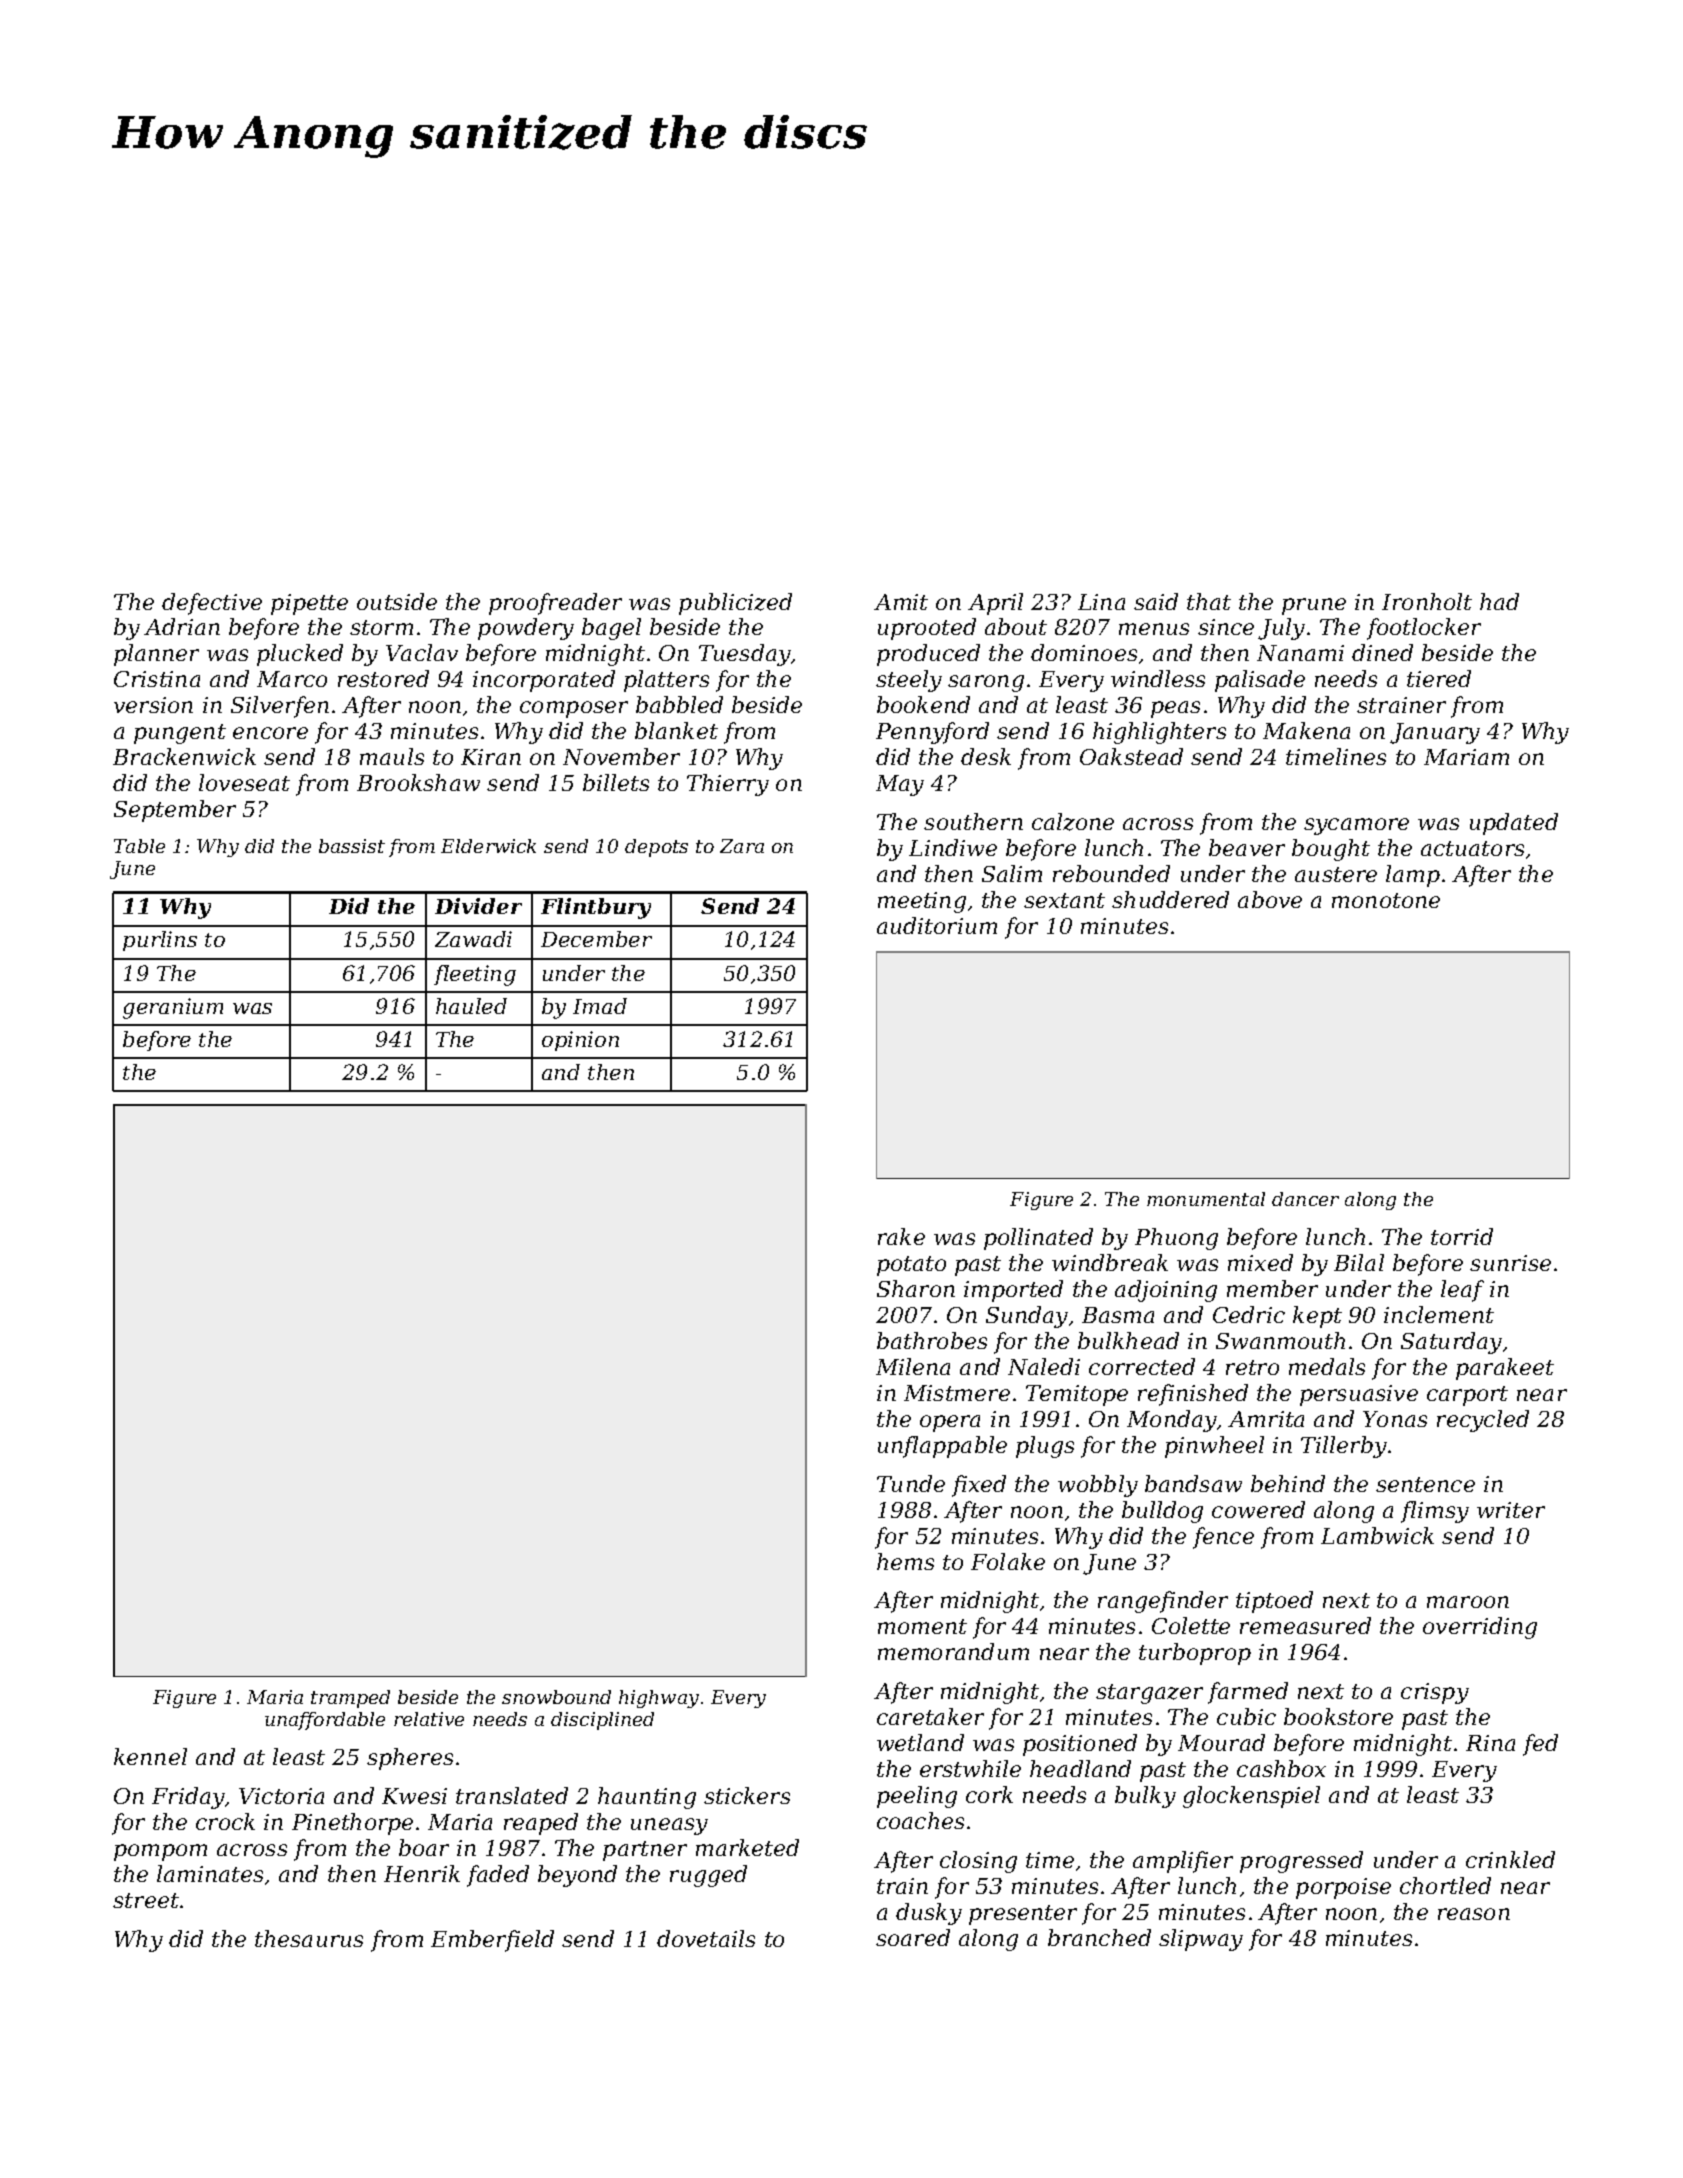 This screenshot has height=2178, width=1683. I want to click on thesaurus, so click(309, 1938).
